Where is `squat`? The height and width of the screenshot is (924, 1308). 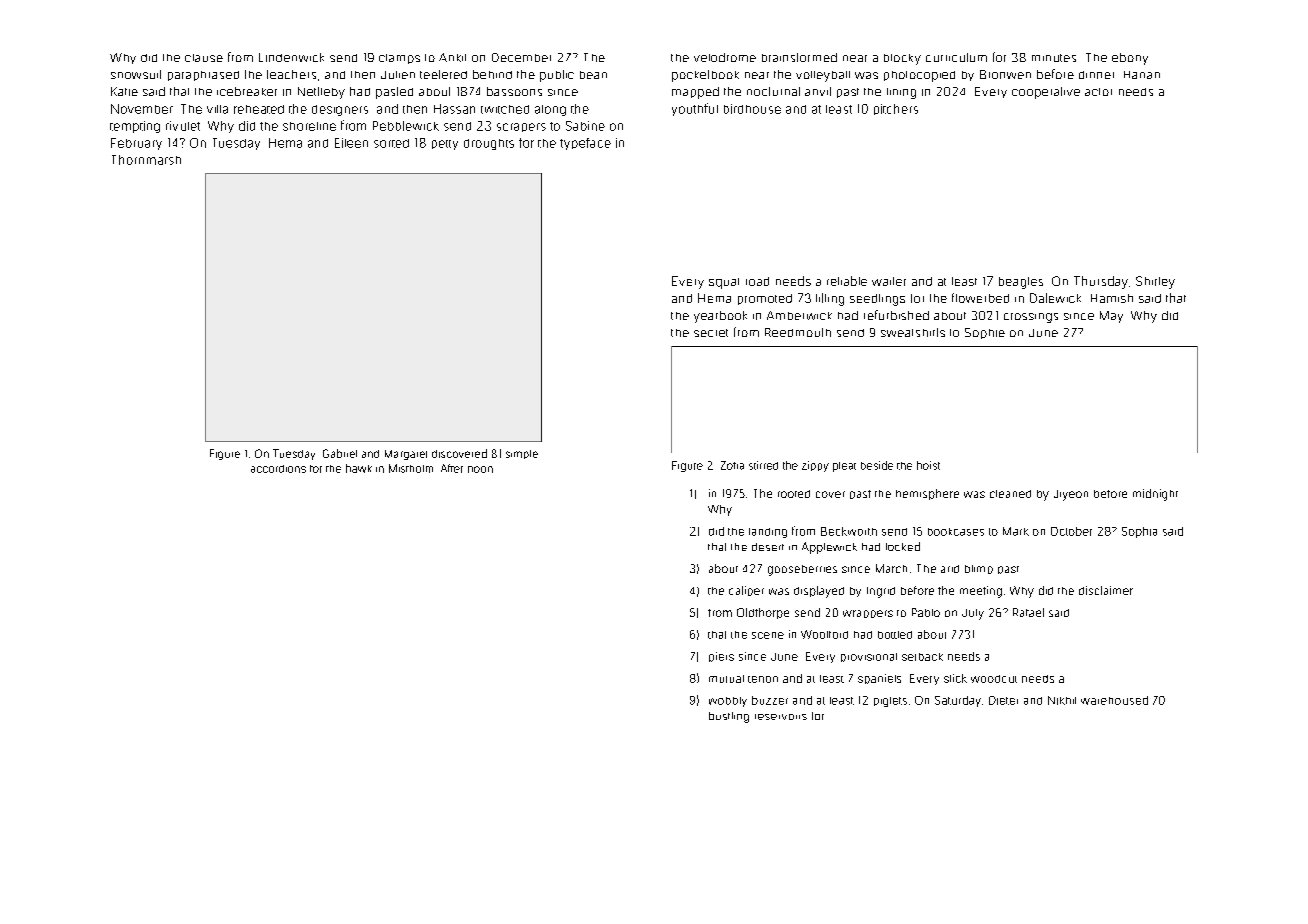
squat is located at coordinates (724, 283).
